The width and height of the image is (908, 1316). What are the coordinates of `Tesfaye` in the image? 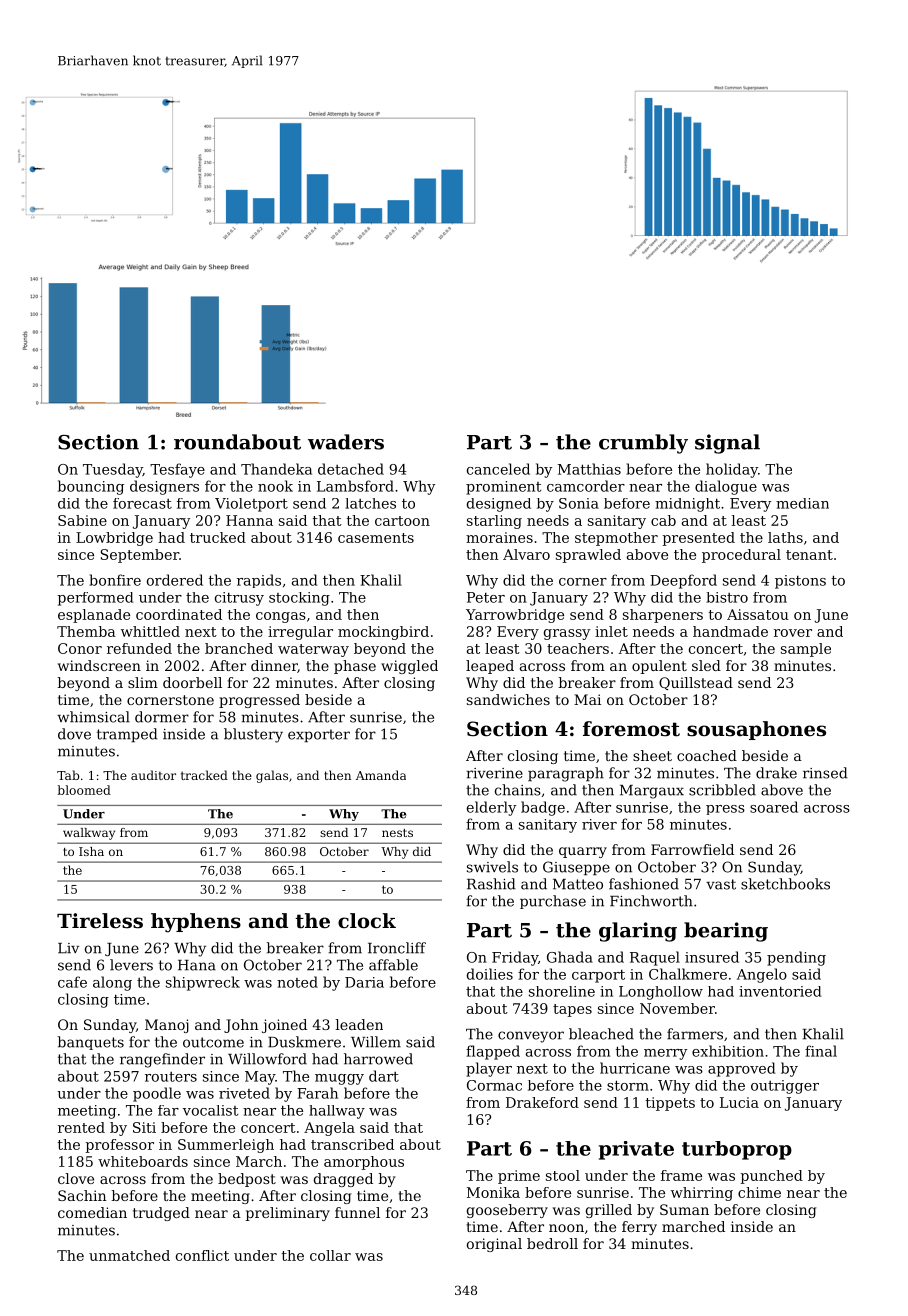 It's located at (177, 470).
